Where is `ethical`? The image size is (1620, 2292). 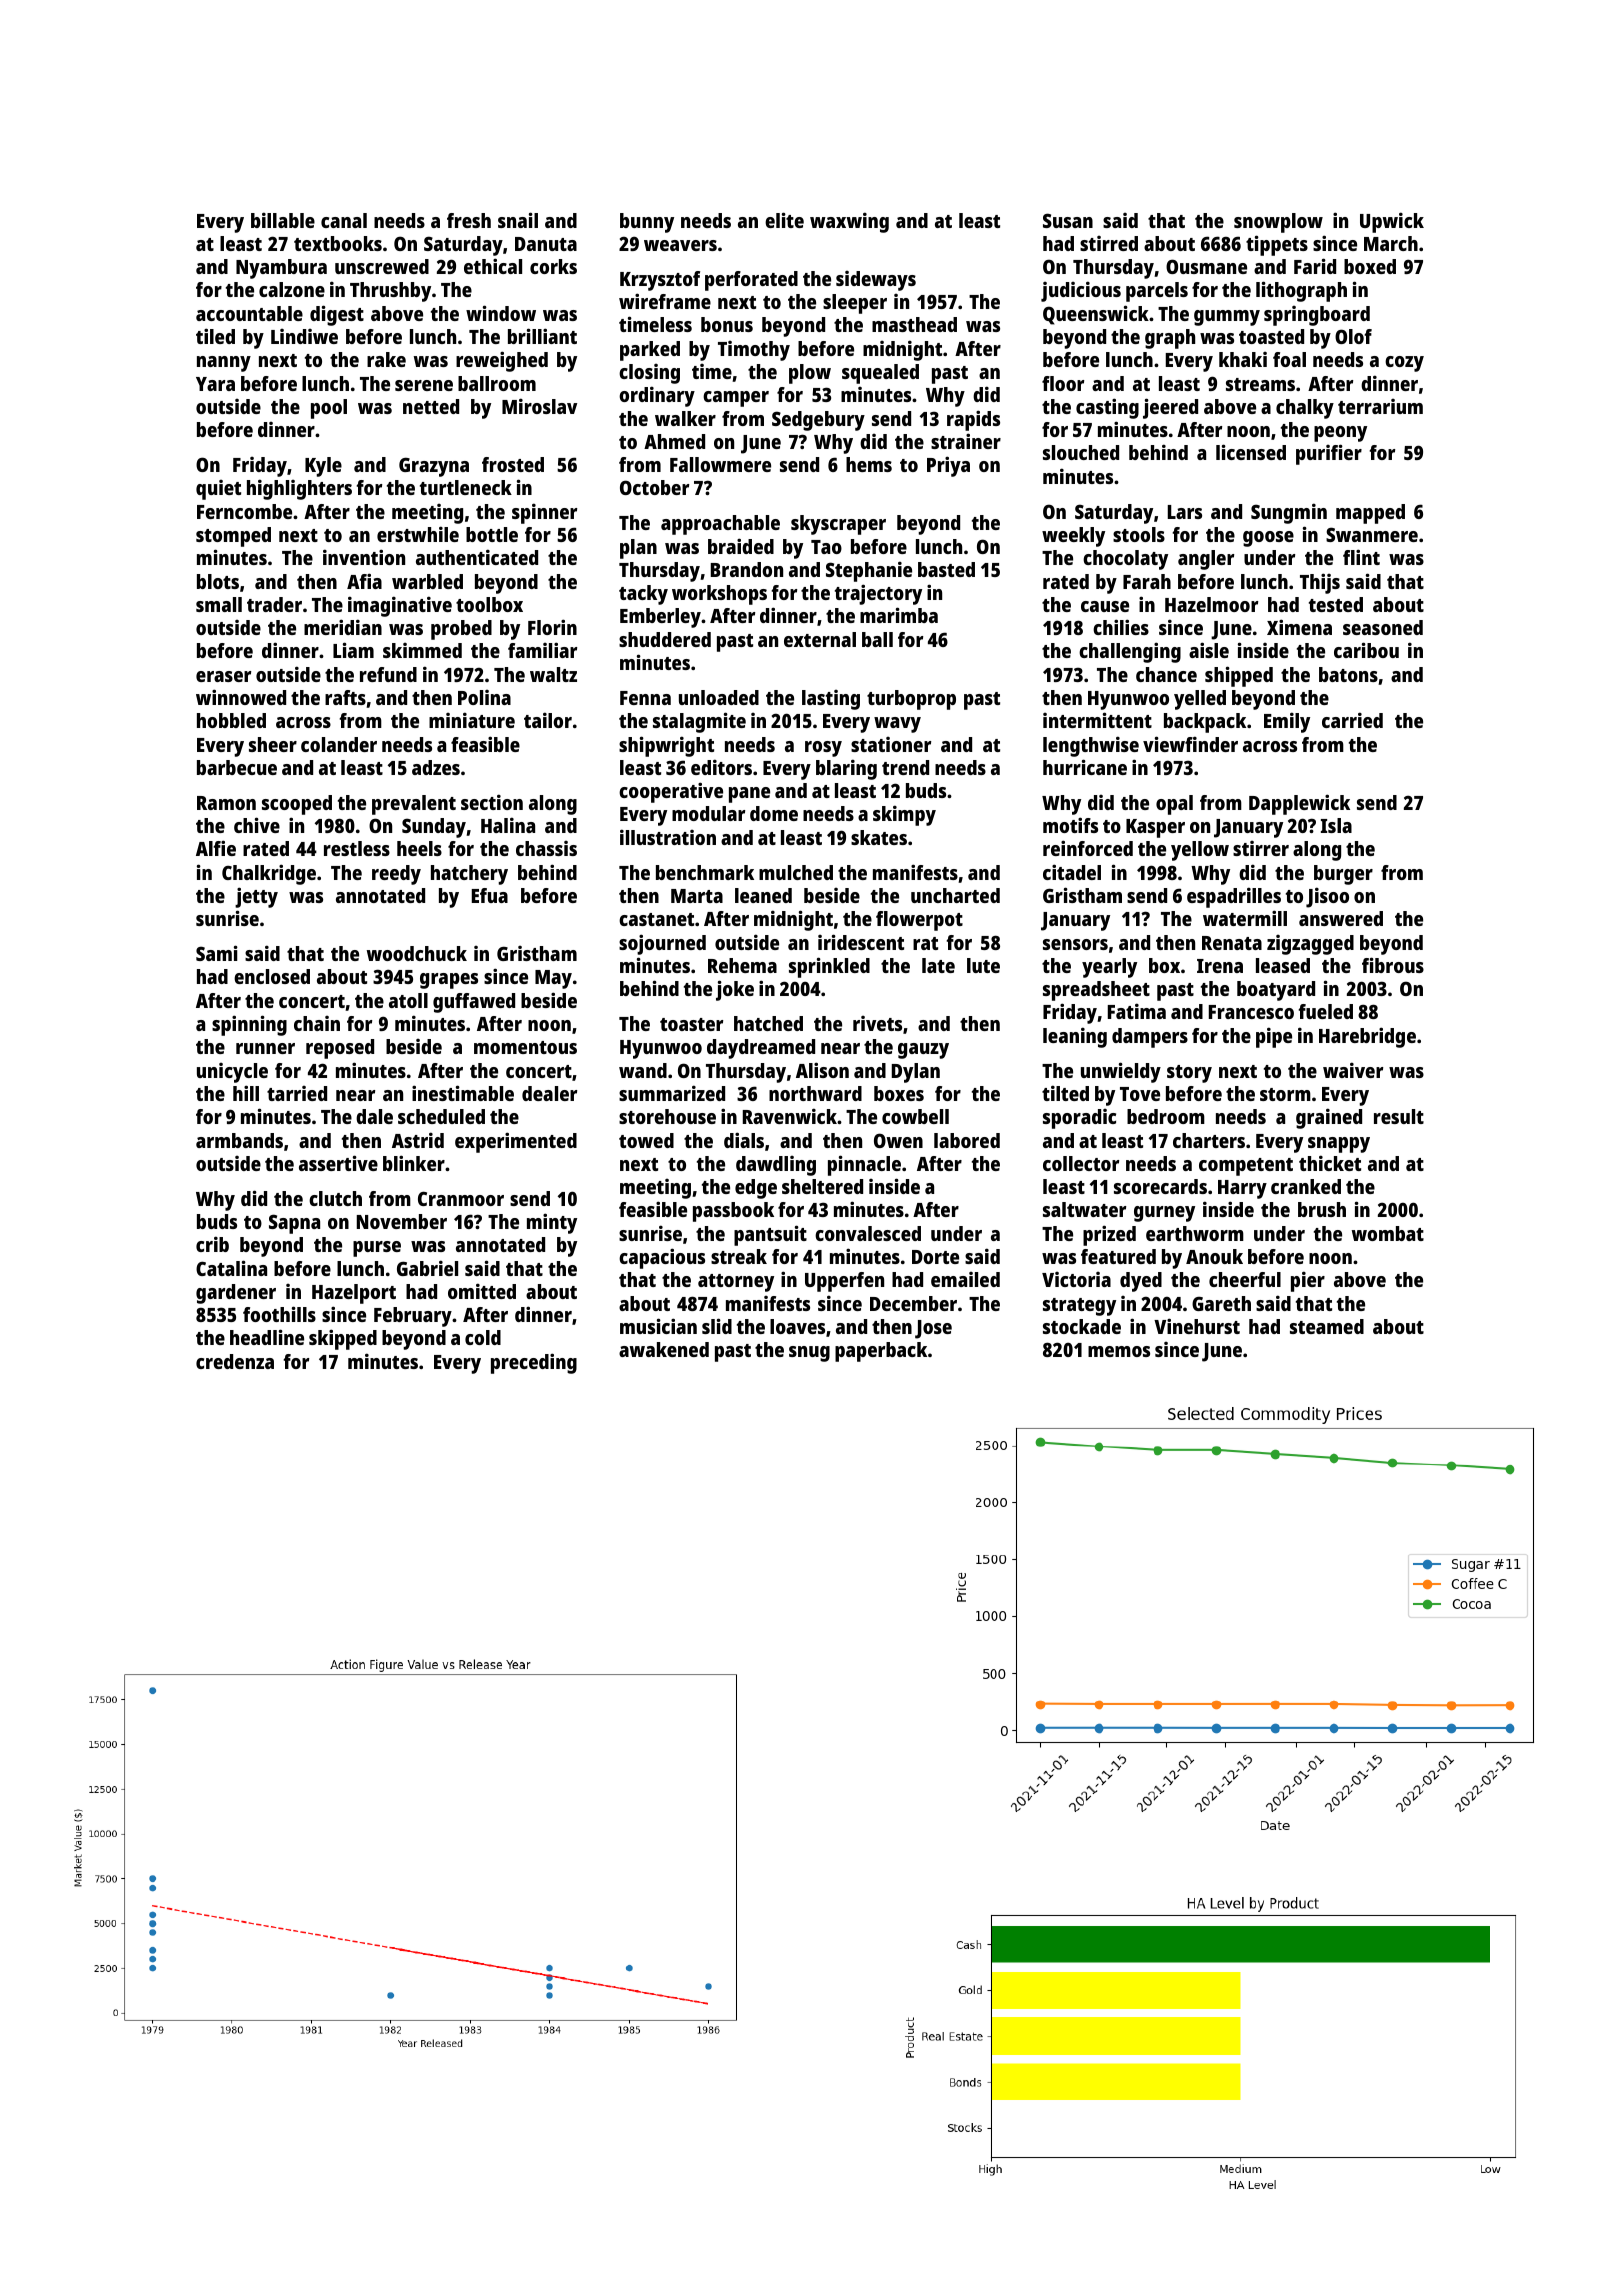 ethical is located at coordinates (493, 266).
